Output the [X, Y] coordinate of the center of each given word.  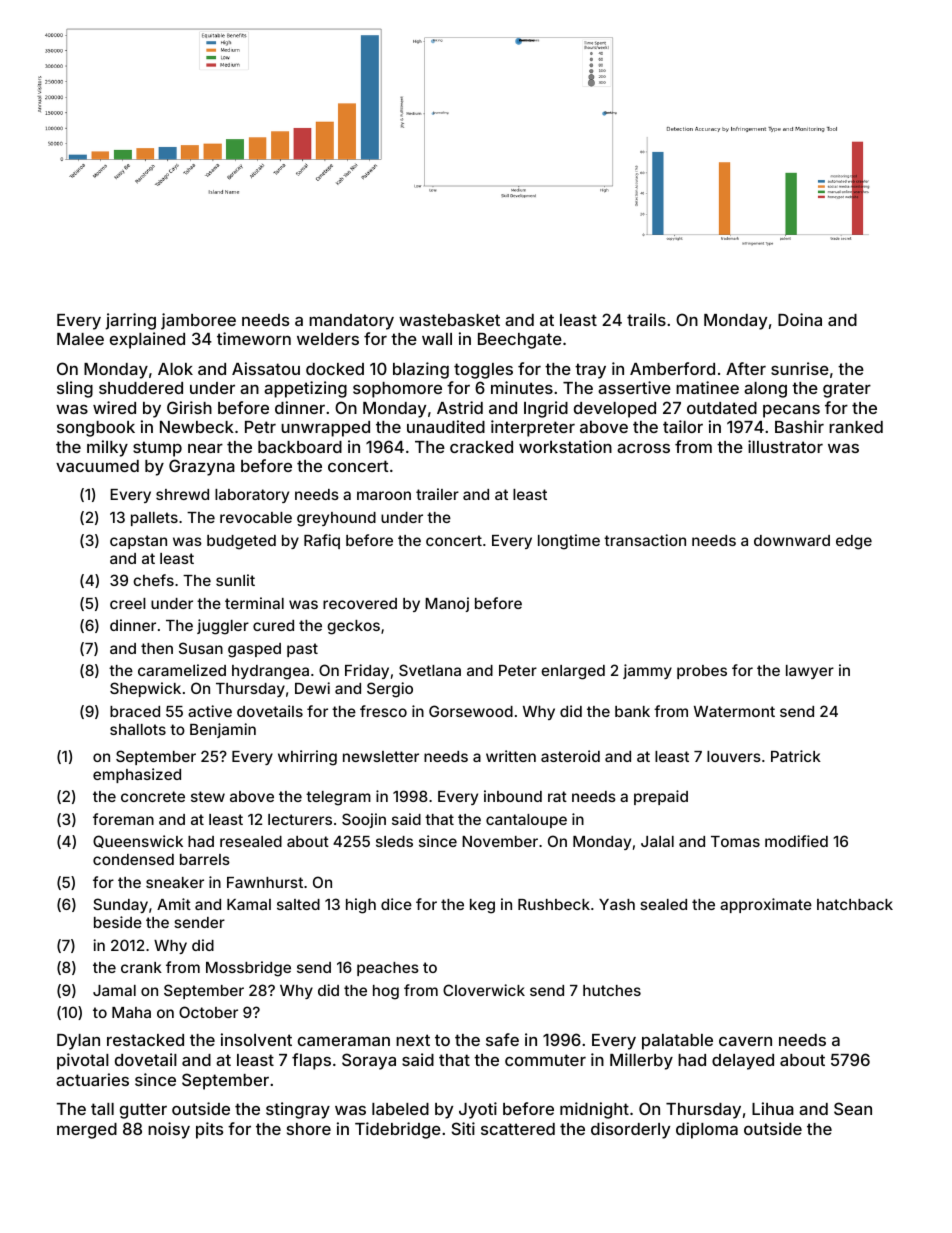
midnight [594, 1110]
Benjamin [223, 730]
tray [590, 371]
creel [128, 603]
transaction [645, 540]
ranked [856, 427]
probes [702, 672]
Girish [189, 407]
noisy [169, 1130]
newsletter [381, 756]
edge [854, 542]
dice [396, 904]
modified [796, 841]
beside [118, 922]
